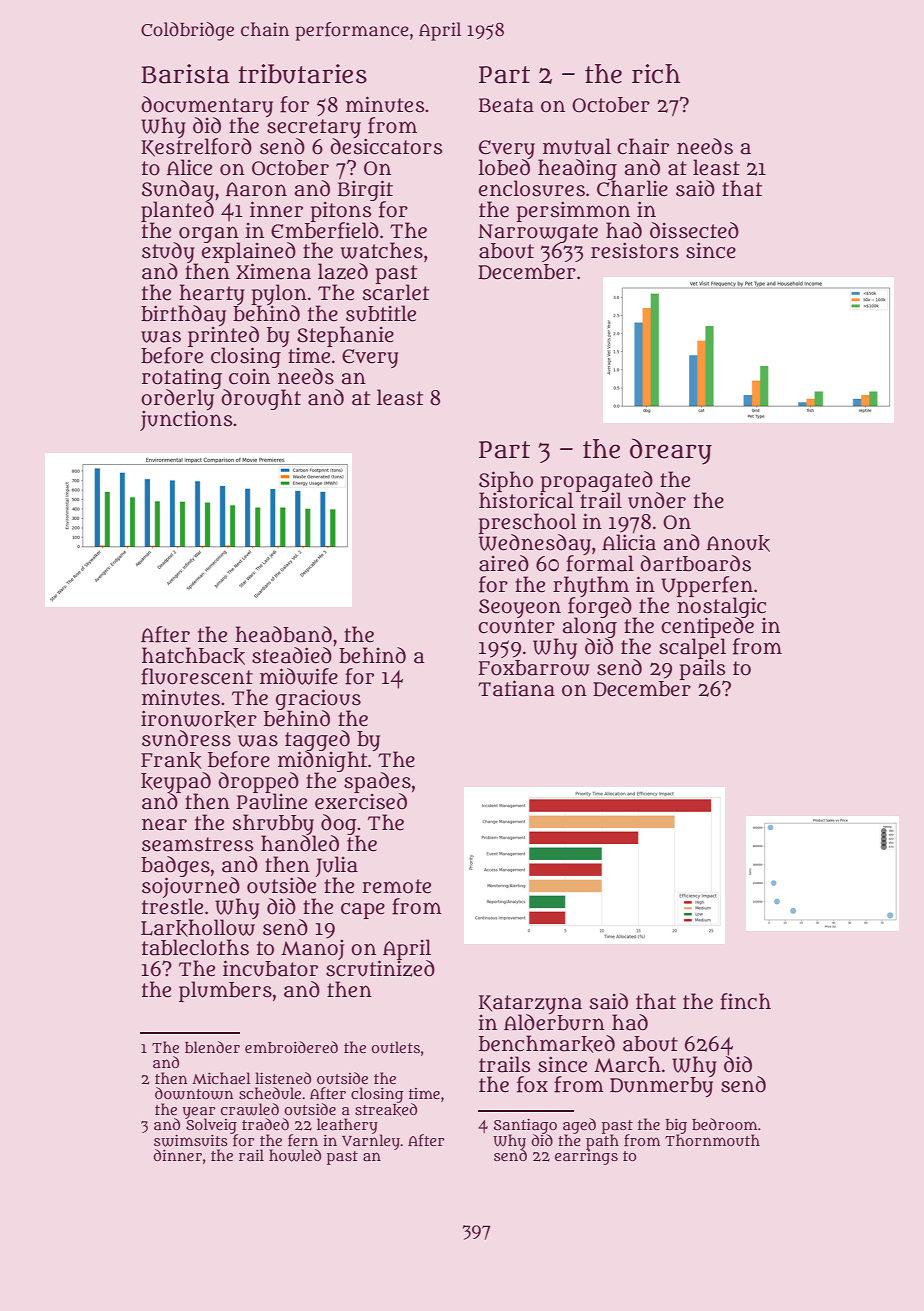 The image size is (924, 1311). I want to click on finch, so click(745, 1001).
